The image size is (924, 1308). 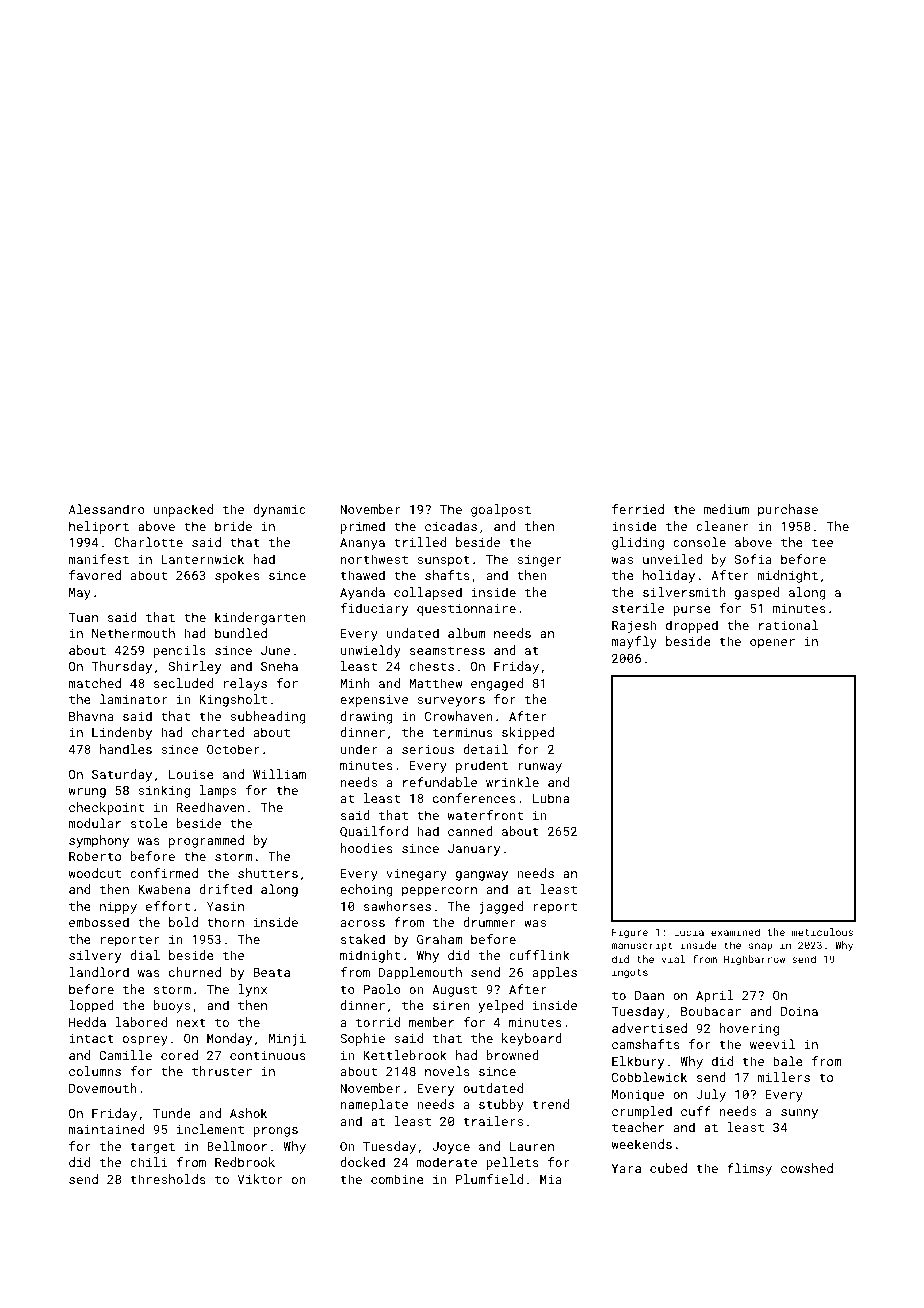 What do you see at coordinates (91, 716) in the screenshot?
I see `Bhavna` at bounding box center [91, 716].
